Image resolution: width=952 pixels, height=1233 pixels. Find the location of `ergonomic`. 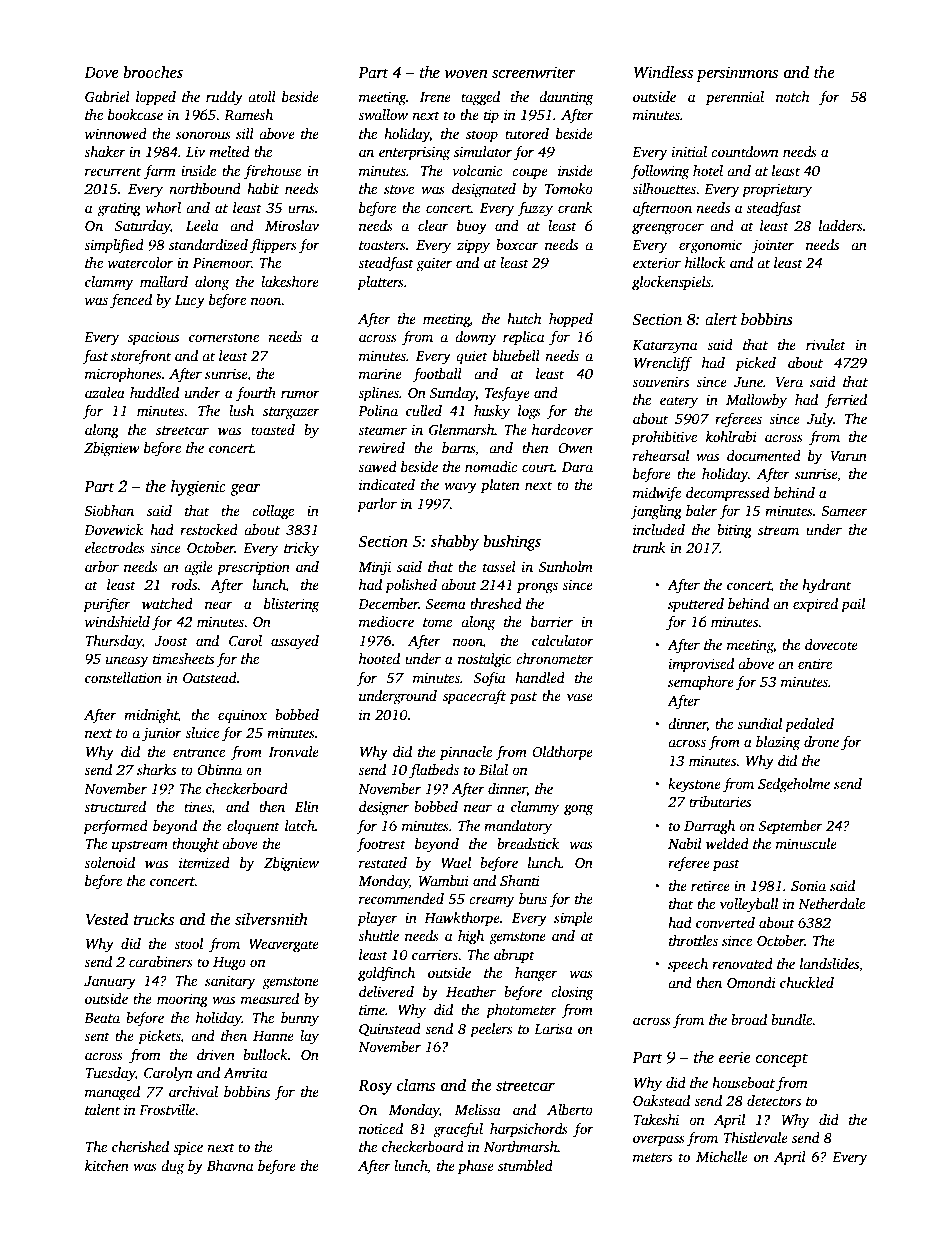

ergonomic is located at coordinates (710, 246).
